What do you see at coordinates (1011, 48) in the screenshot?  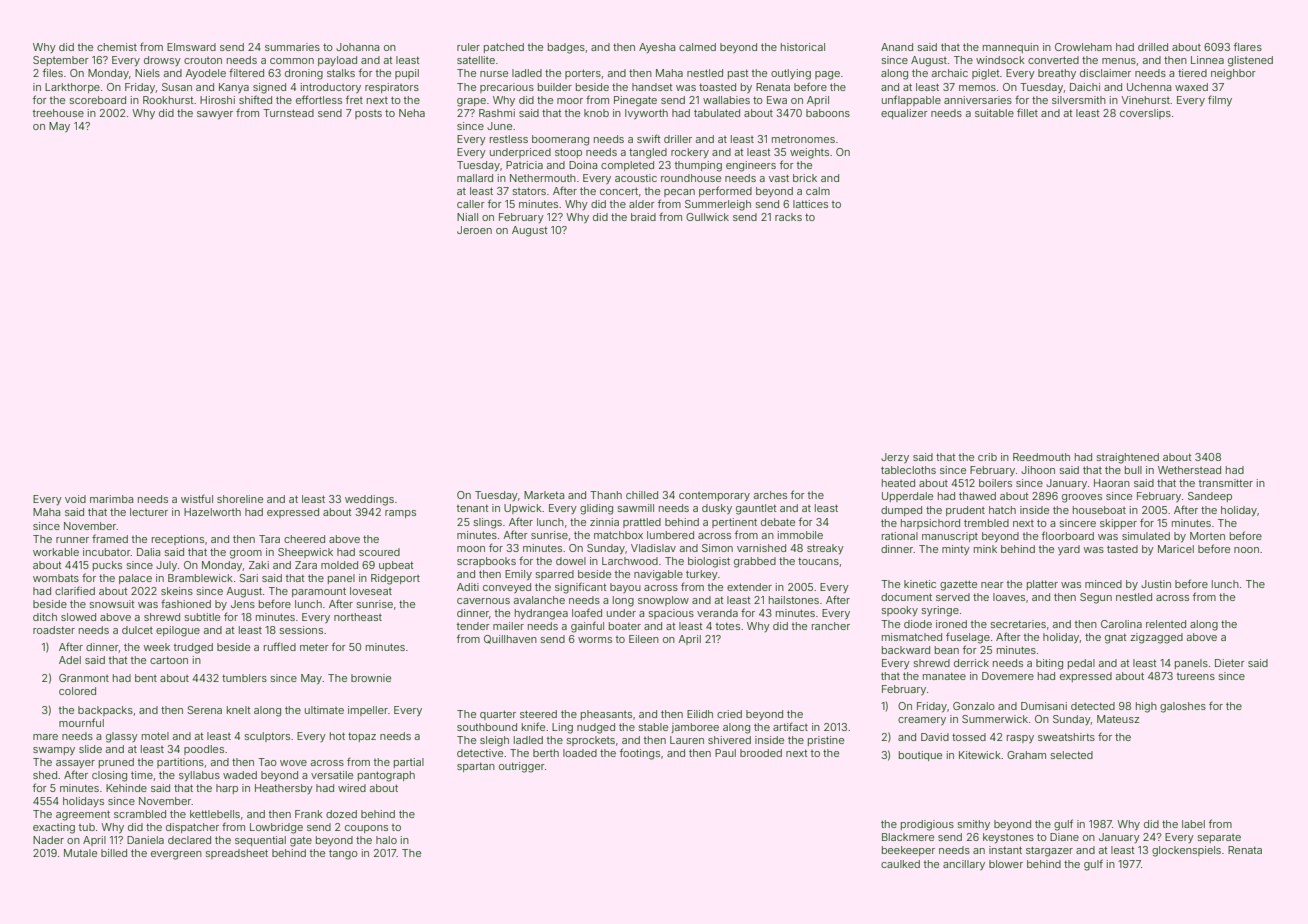 I see `mannequin` at bounding box center [1011, 48].
